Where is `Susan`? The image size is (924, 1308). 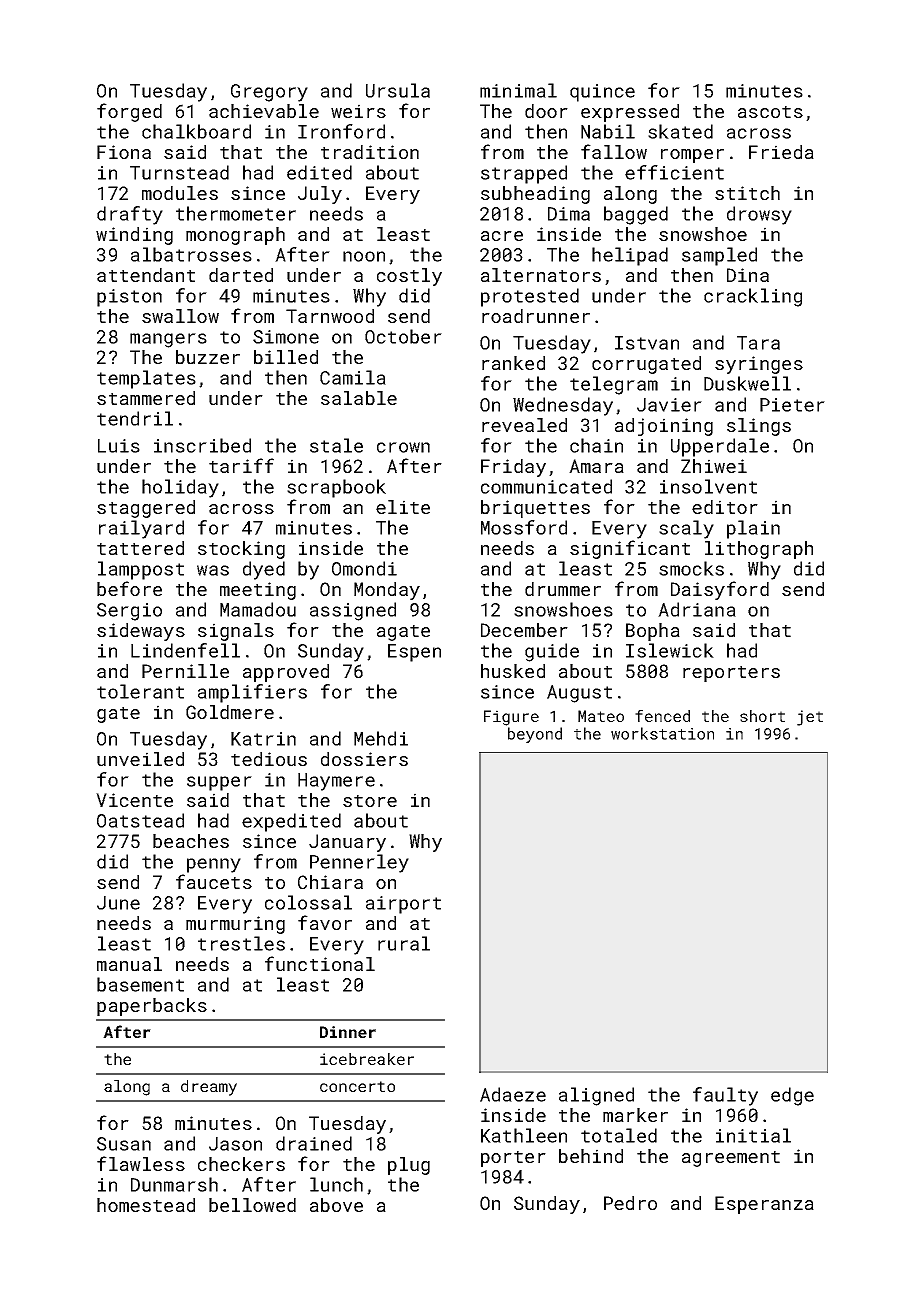
Susan is located at coordinates (124, 1144).
